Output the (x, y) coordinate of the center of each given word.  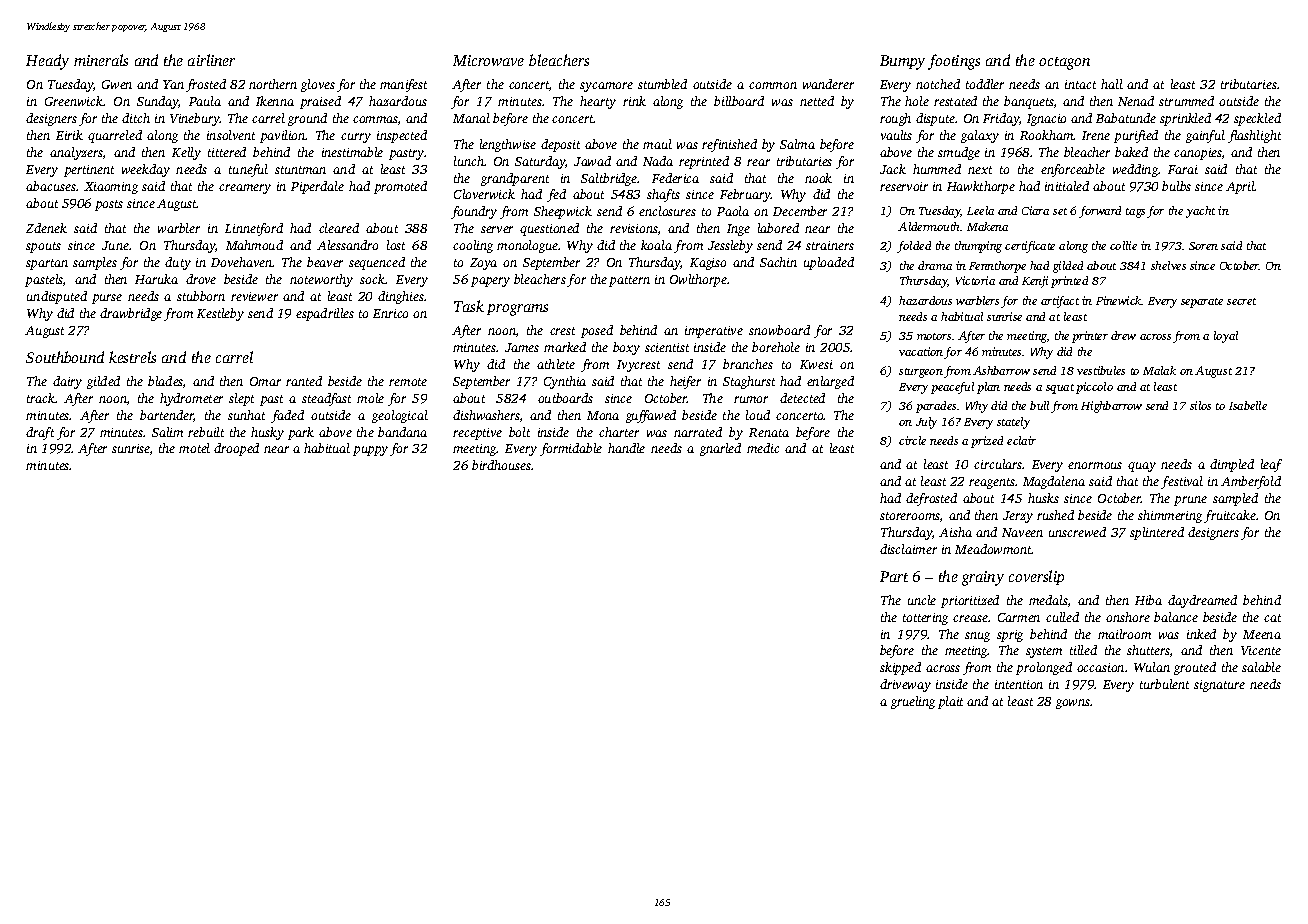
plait (950, 702)
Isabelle (1248, 405)
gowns (1073, 704)
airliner (211, 60)
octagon (1064, 63)
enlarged (830, 382)
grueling (913, 702)
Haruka (156, 279)
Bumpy (902, 62)
